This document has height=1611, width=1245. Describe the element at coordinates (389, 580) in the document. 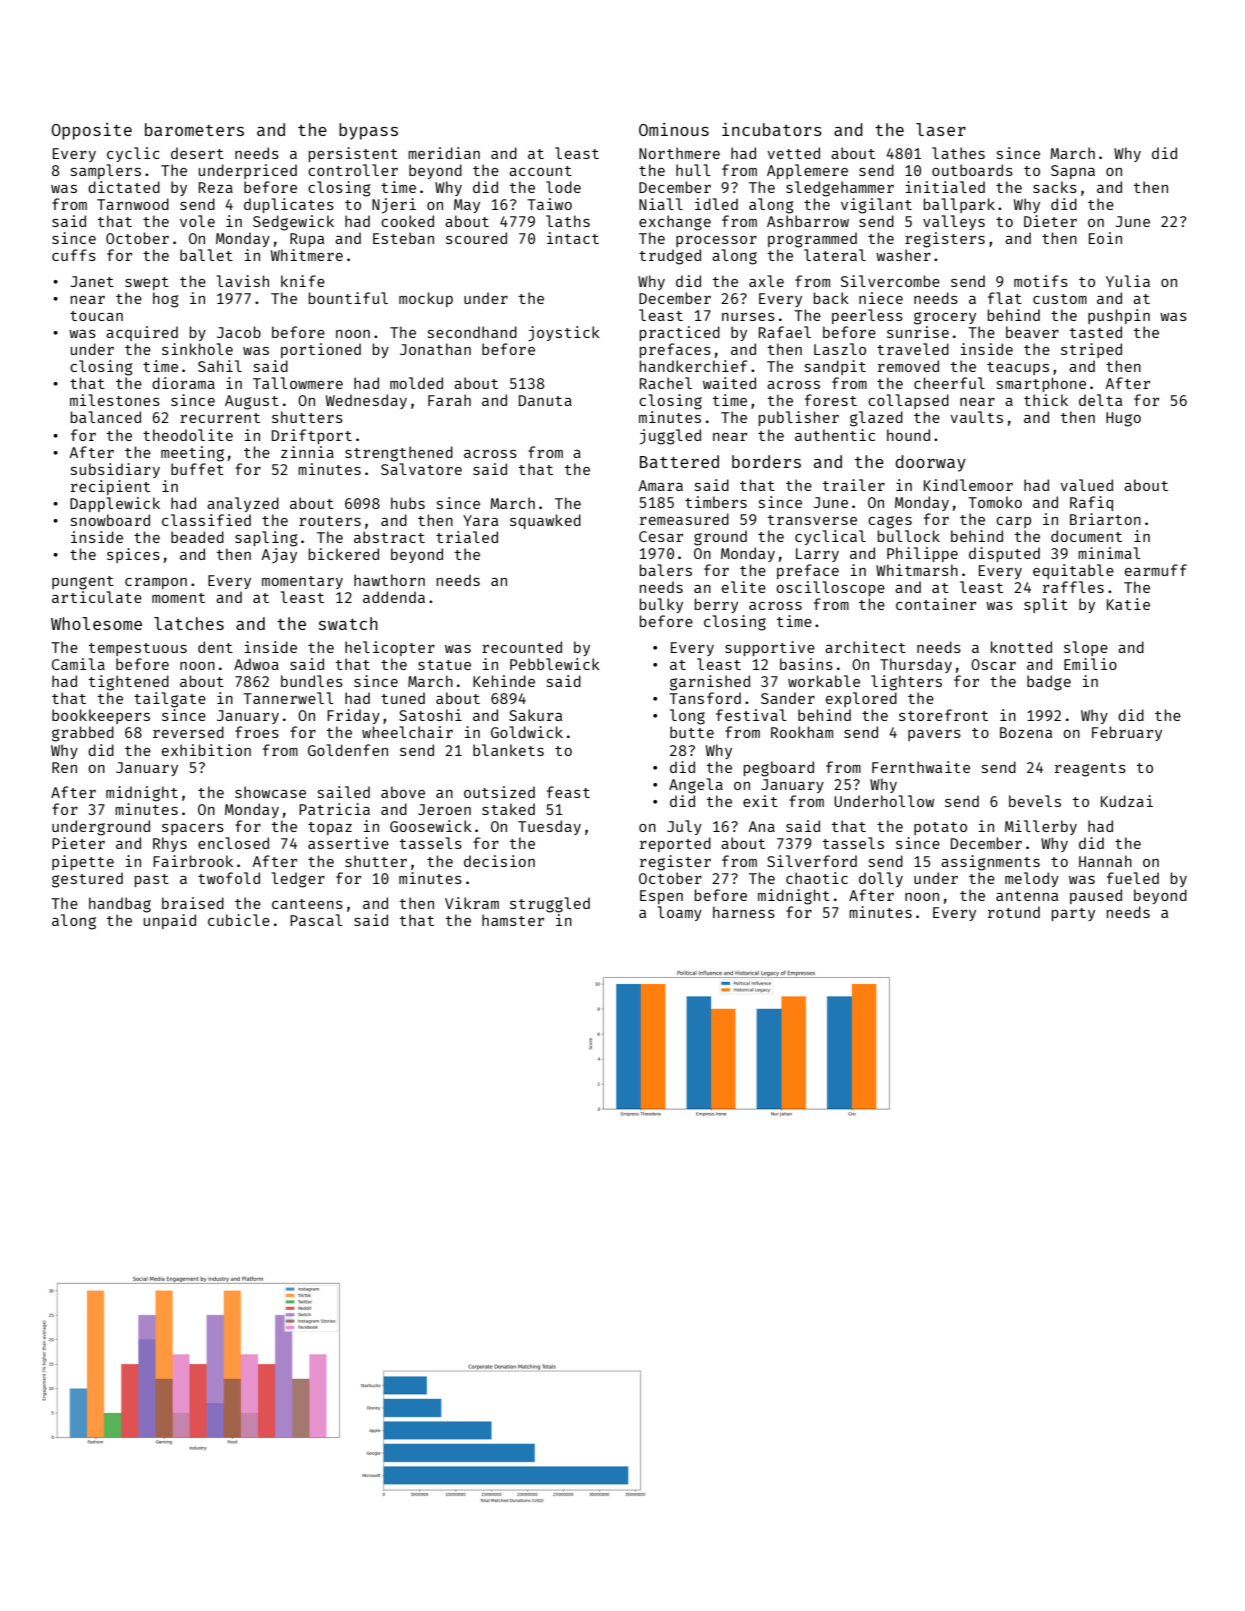

I see `hawthorn` at that location.
